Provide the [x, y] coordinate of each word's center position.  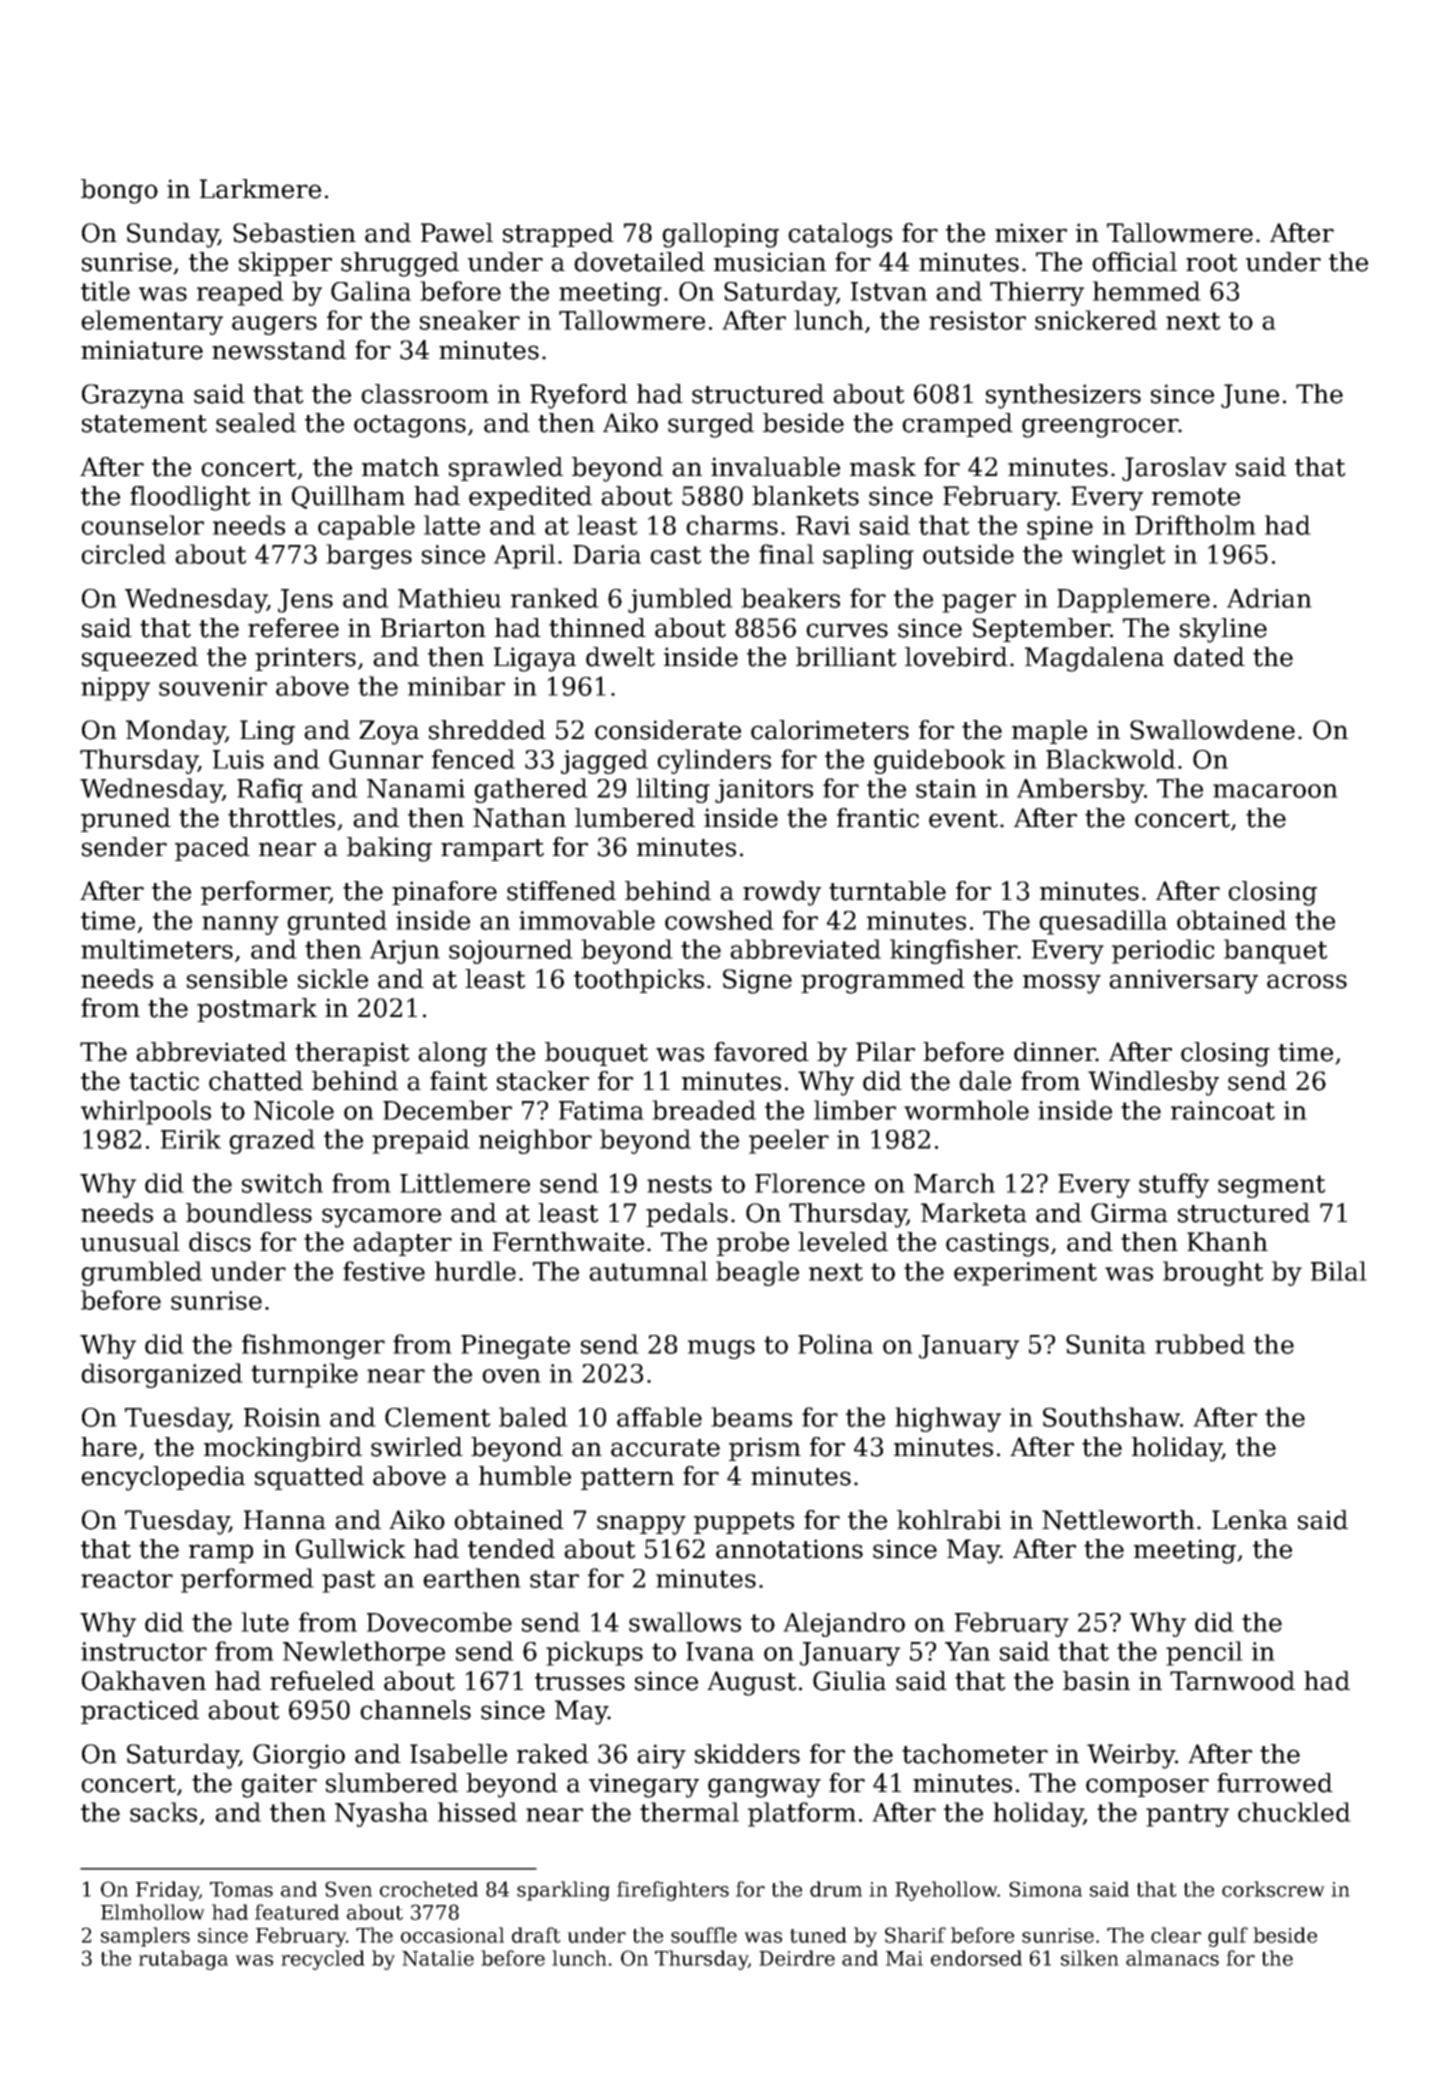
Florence [810, 1183]
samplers [145, 1937]
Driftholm [1195, 525]
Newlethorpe [364, 1653]
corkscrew [1273, 1889]
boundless [249, 1213]
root [1212, 263]
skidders [747, 1754]
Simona [1045, 1889]
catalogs [840, 235]
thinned [597, 628]
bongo [119, 191]
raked [553, 1754]
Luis [238, 759]
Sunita [1106, 1344]
